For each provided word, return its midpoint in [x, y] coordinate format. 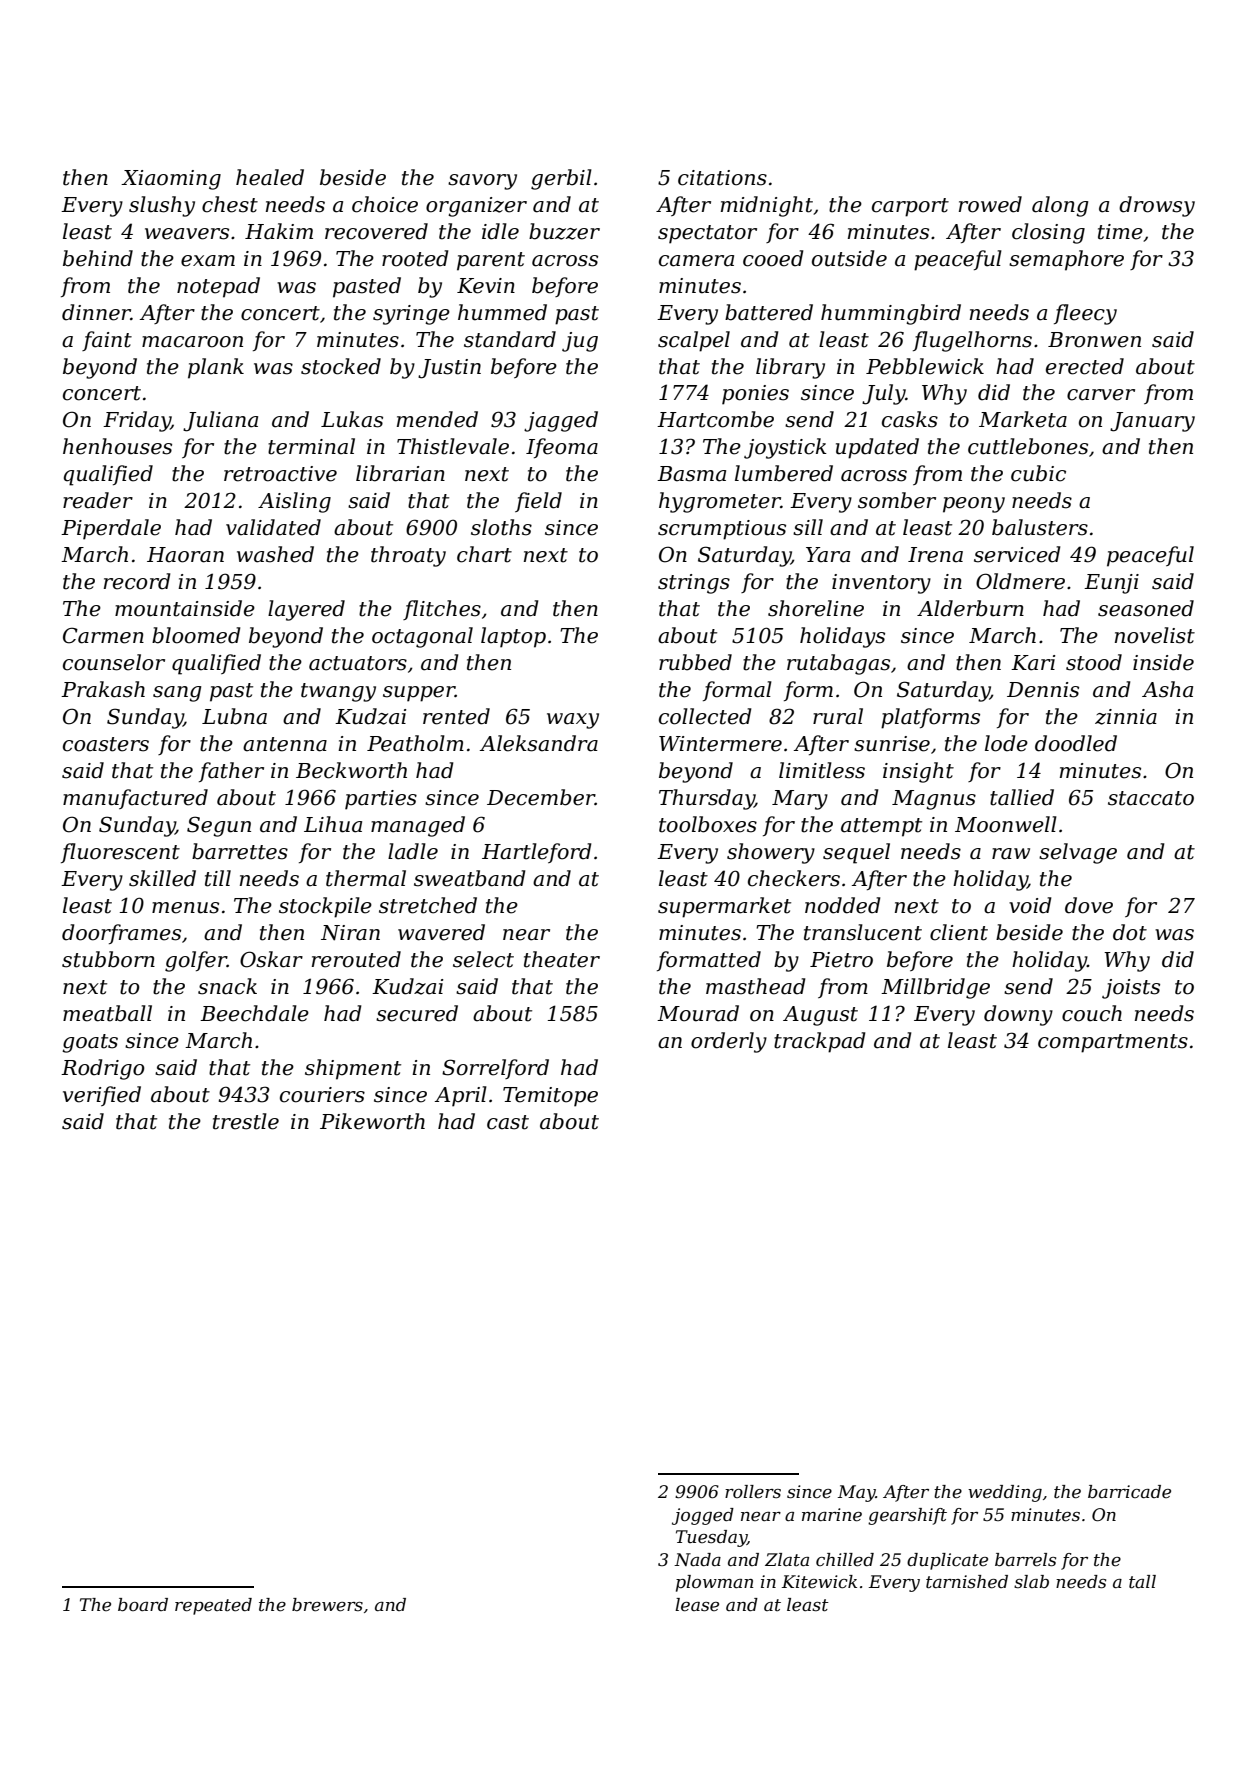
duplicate [947, 1561]
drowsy [1157, 206]
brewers [327, 1605]
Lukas [352, 419]
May [857, 1493]
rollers [753, 1492]
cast [508, 1122]
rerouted [356, 959]
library [790, 368]
